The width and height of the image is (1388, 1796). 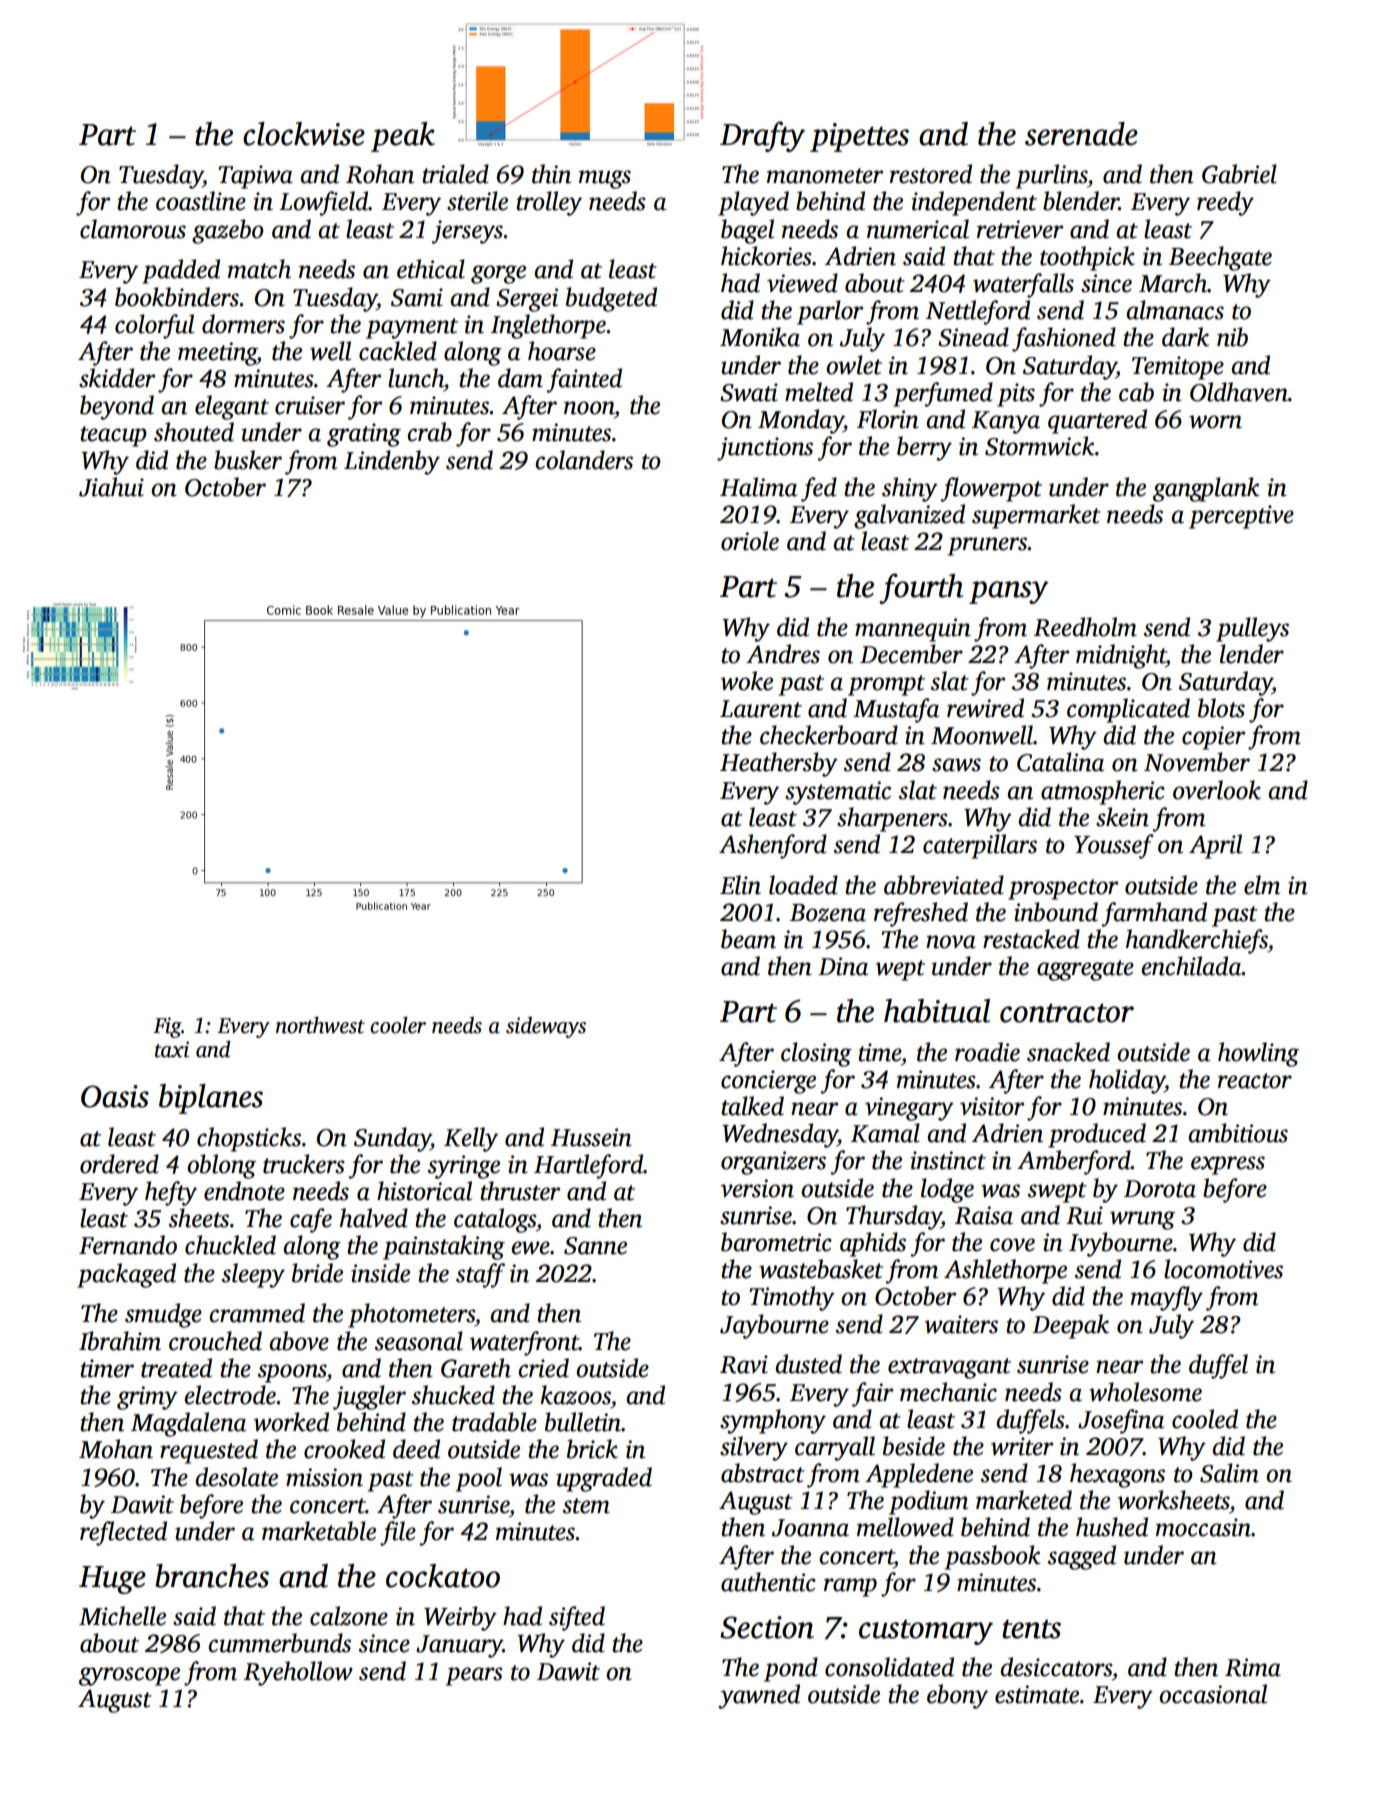 What do you see at coordinates (1239, 174) in the image?
I see `Gabriel` at bounding box center [1239, 174].
